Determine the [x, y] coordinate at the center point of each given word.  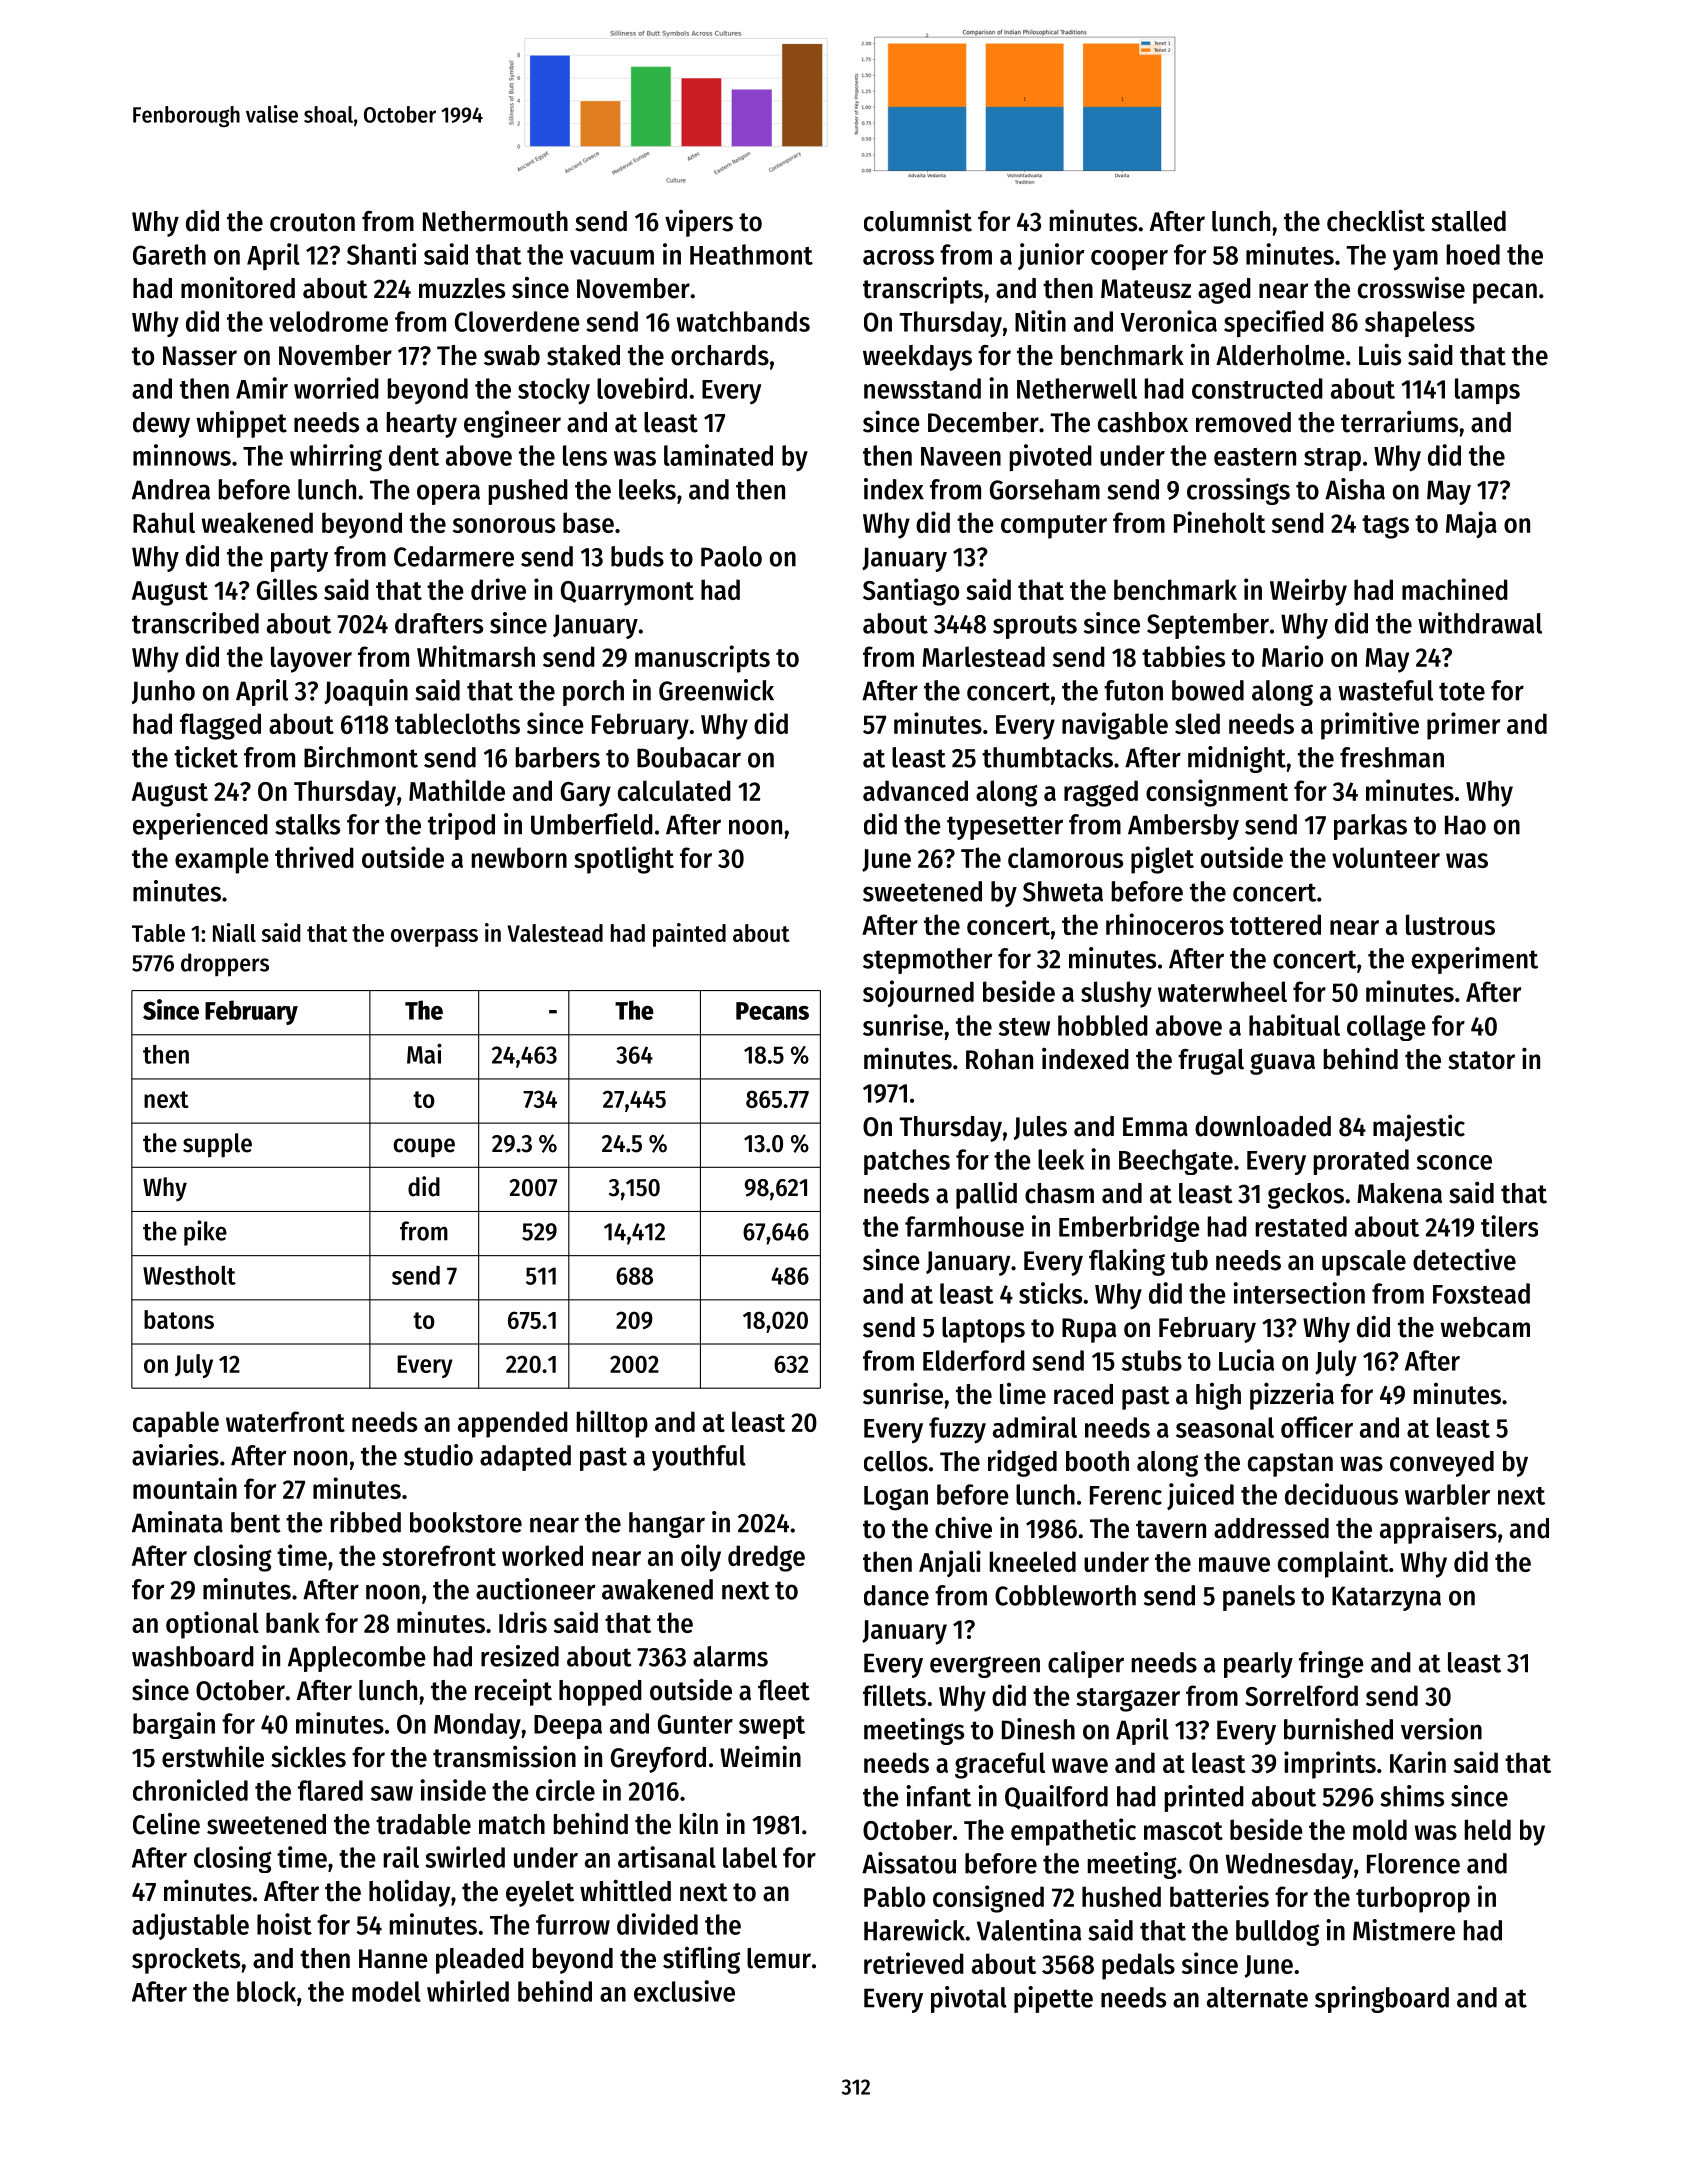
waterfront [285, 1421]
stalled [1468, 221]
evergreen [985, 1667]
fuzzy [957, 1430]
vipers [699, 223]
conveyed [1442, 1464]
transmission [504, 1756]
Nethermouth [495, 221]
